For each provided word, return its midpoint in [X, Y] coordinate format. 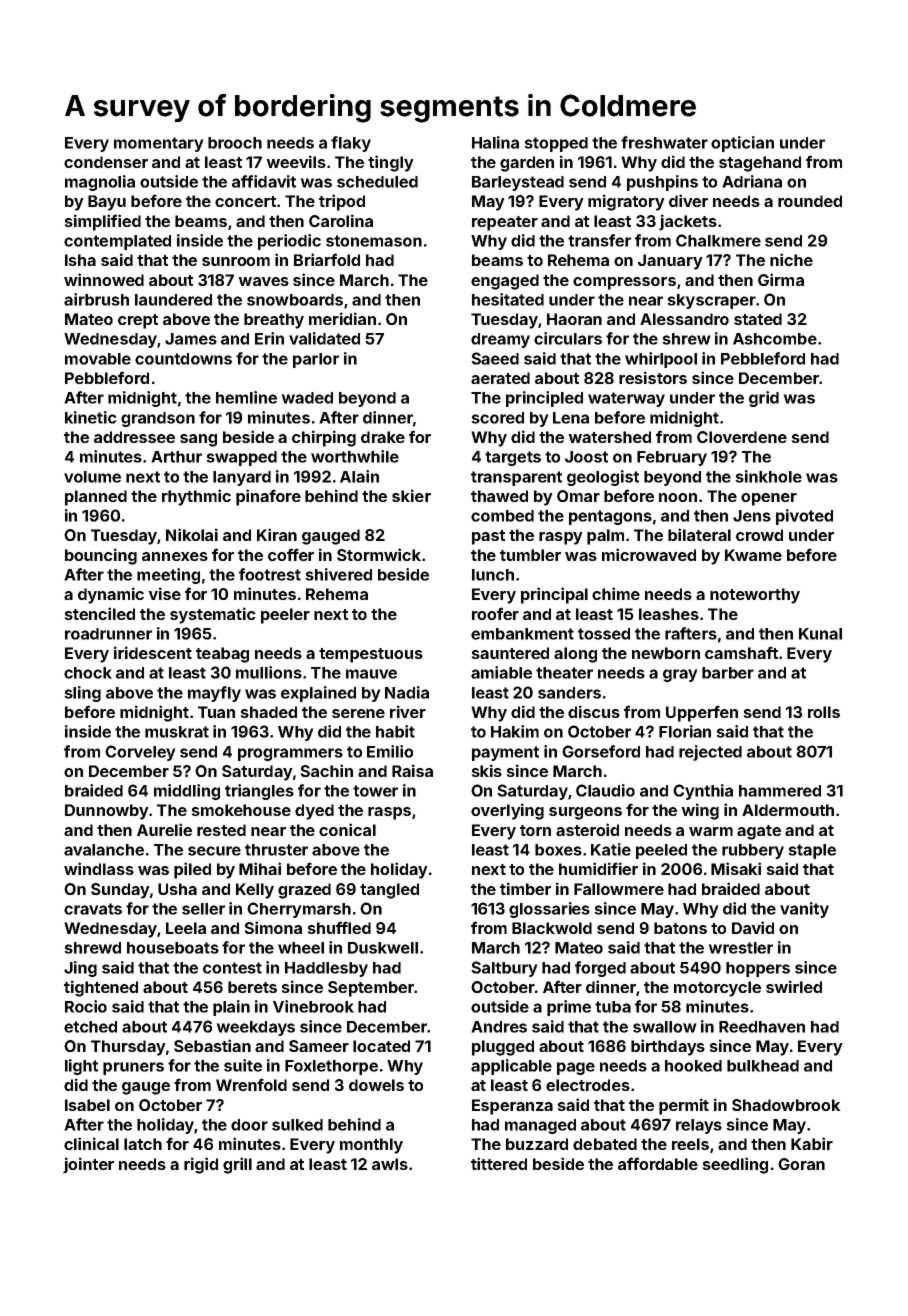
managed [540, 1126]
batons [680, 928]
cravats [93, 909]
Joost [586, 457]
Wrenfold [251, 1084]
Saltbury [504, 969]
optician [742, 144]
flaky [351, 144]
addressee [134, 437]
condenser [106, 162]
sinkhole [768, 476]
